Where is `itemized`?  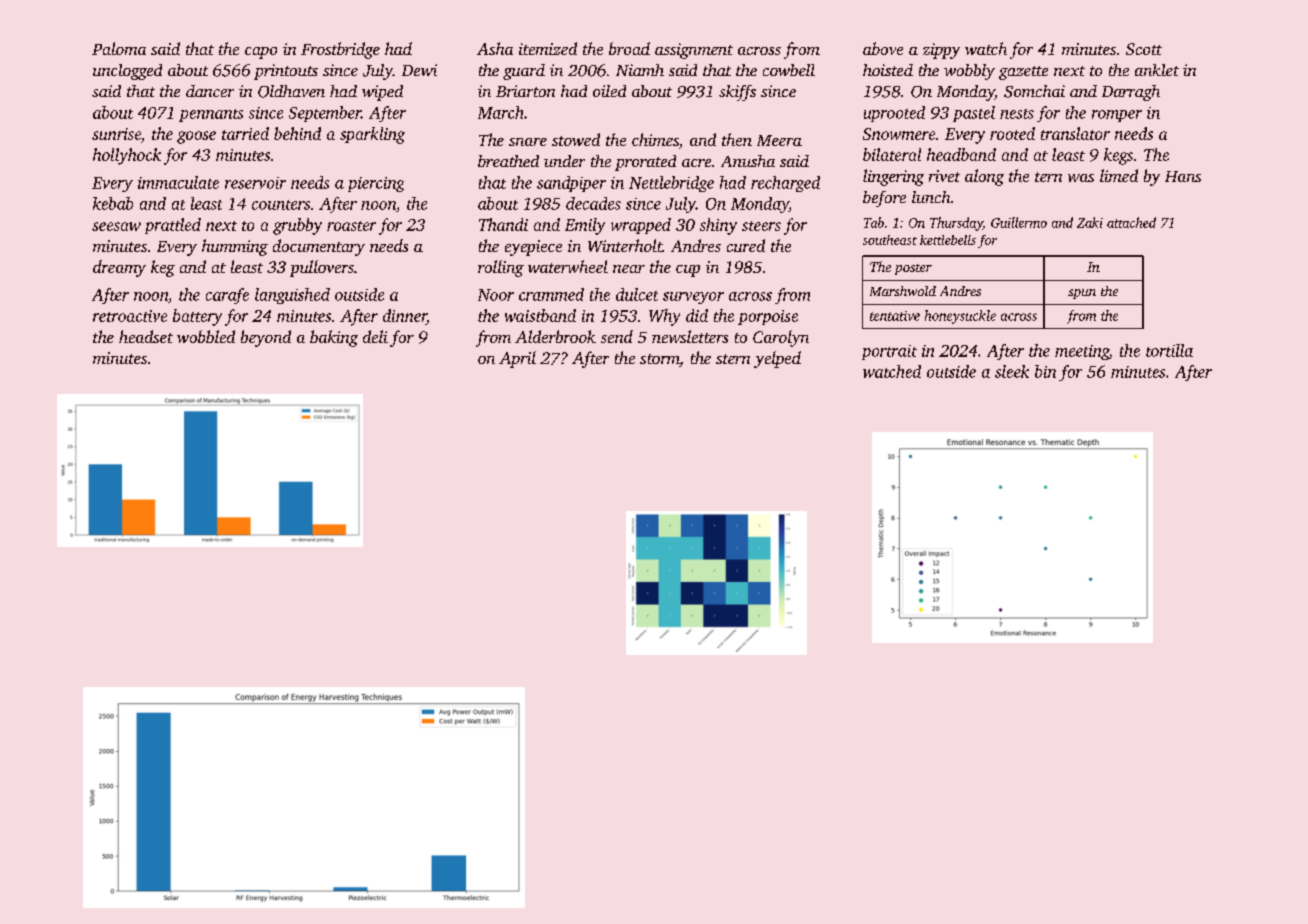
itemized is located at coordinates (548, 48).
